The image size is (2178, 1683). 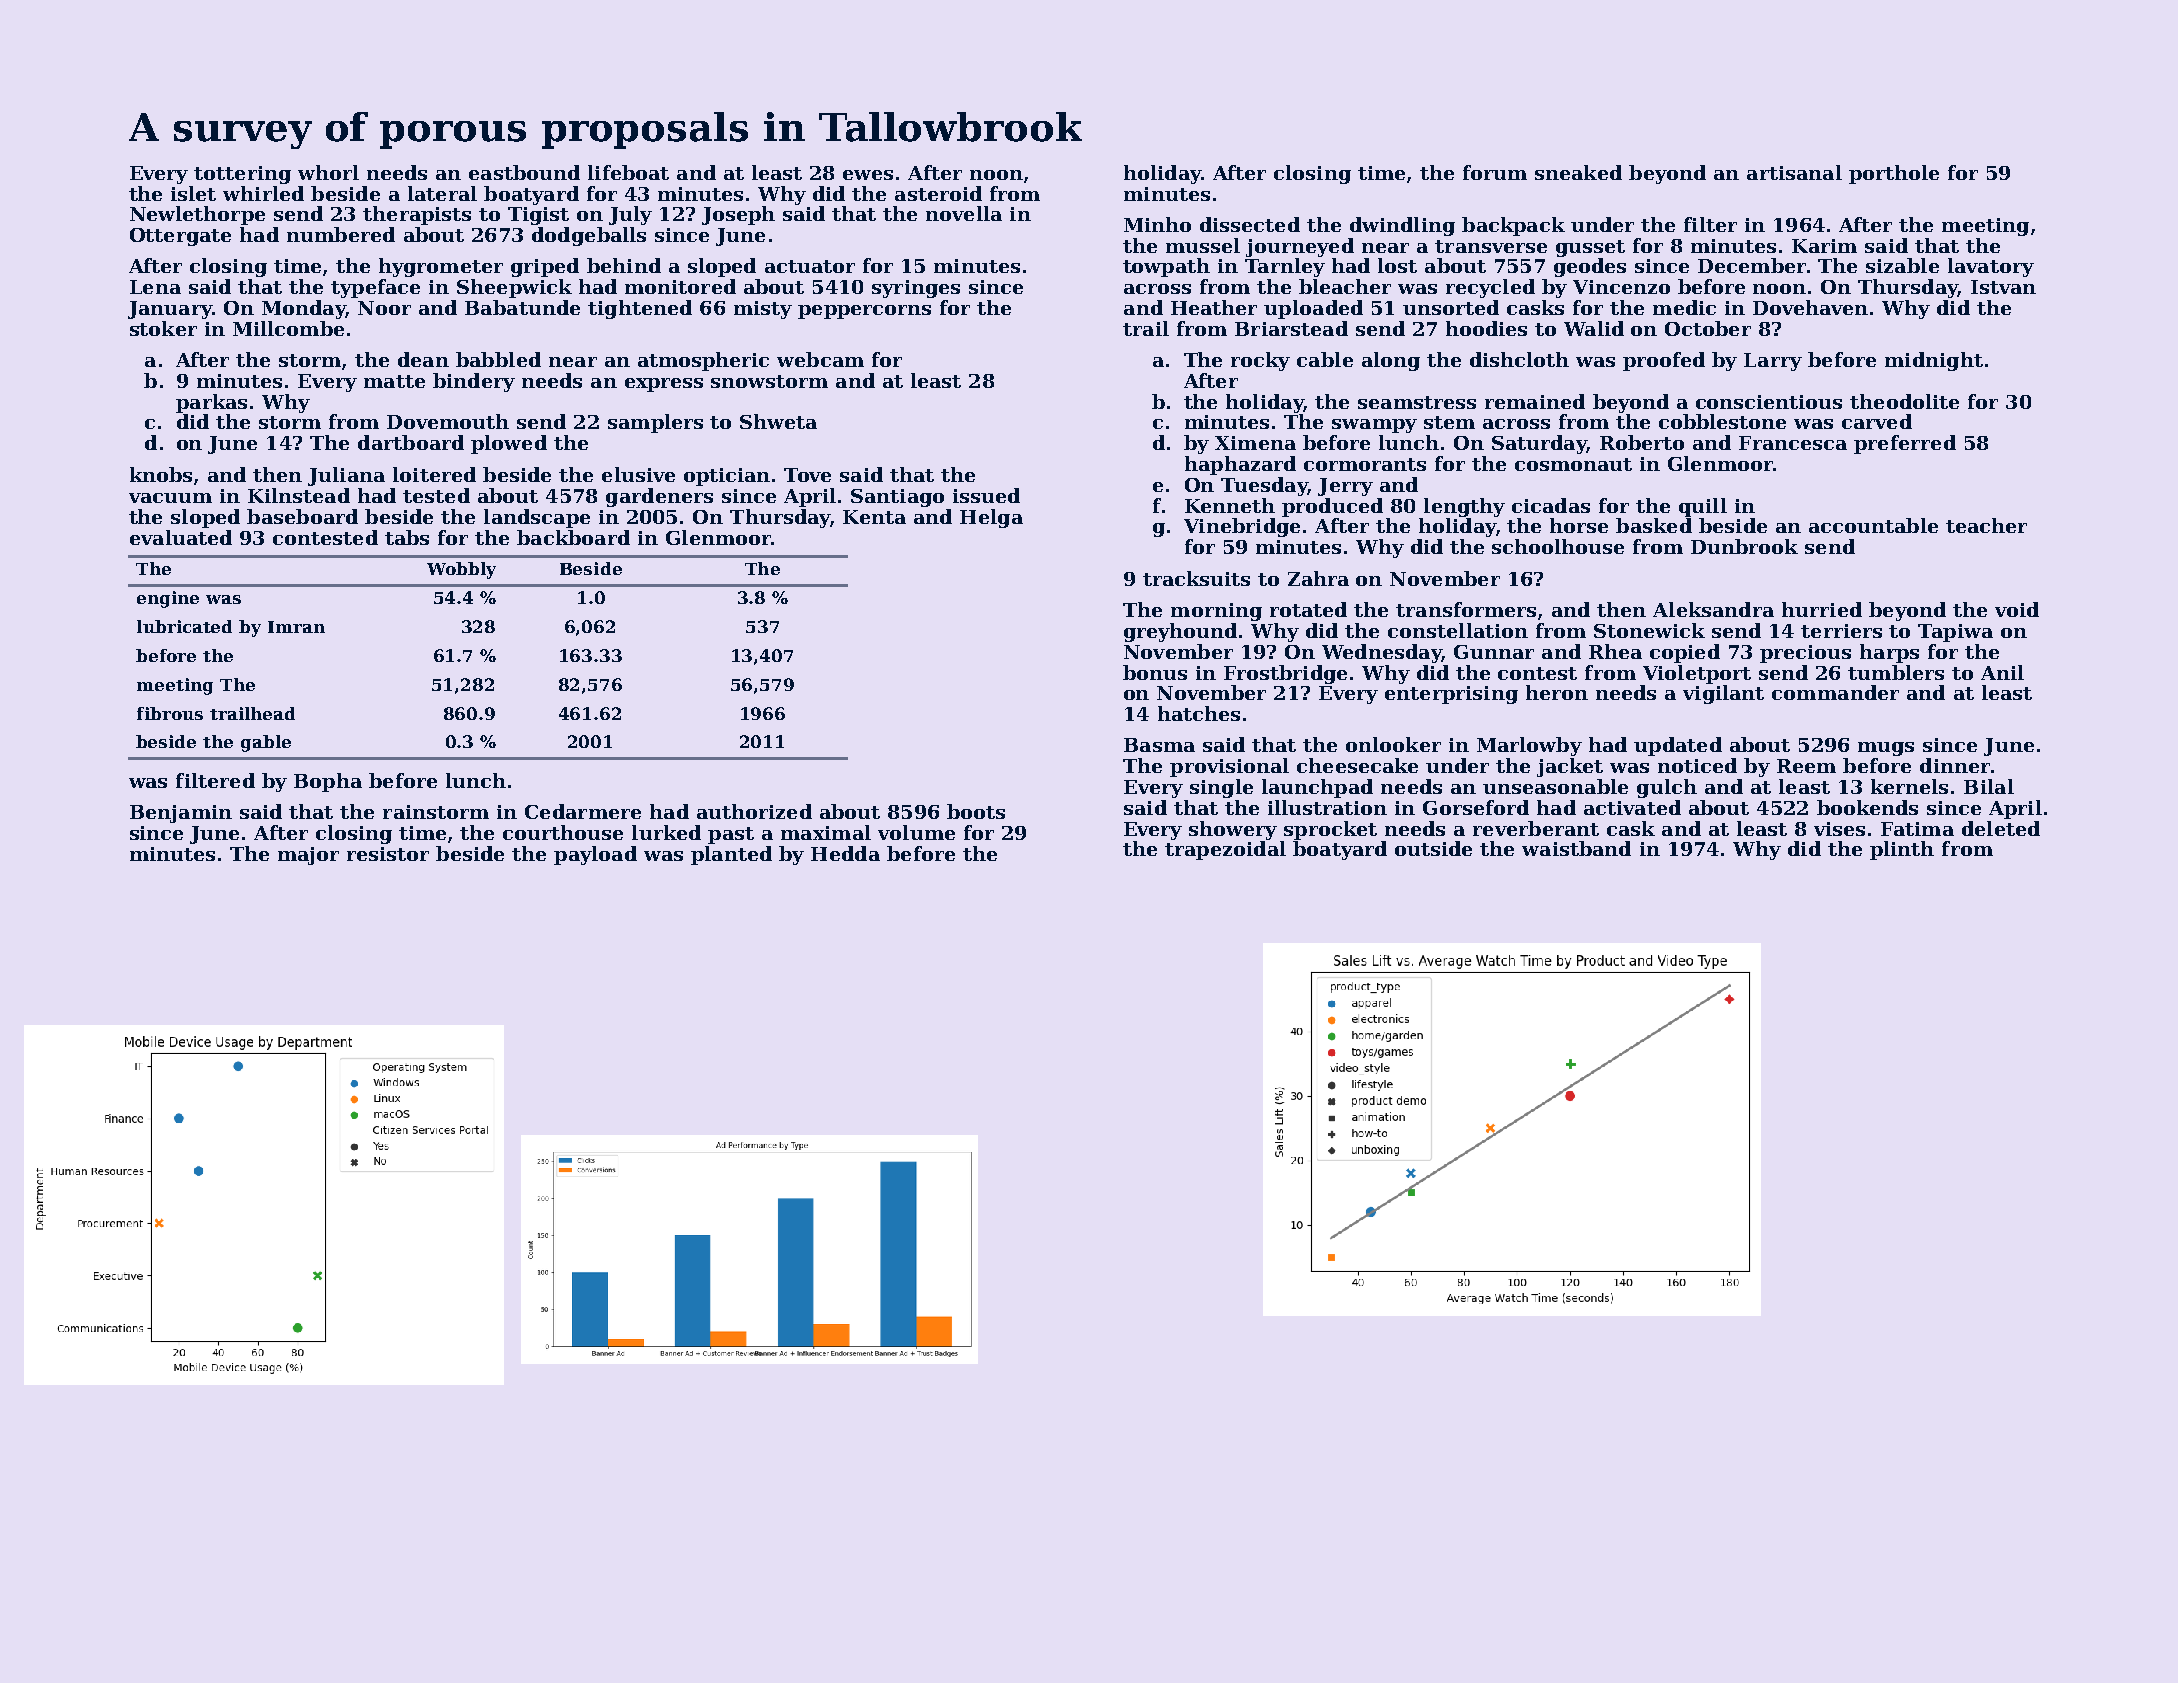 What do you see at coordinates (820, 359) in the screenshot?
I see `webcam` at bounding box center [820, 359].
